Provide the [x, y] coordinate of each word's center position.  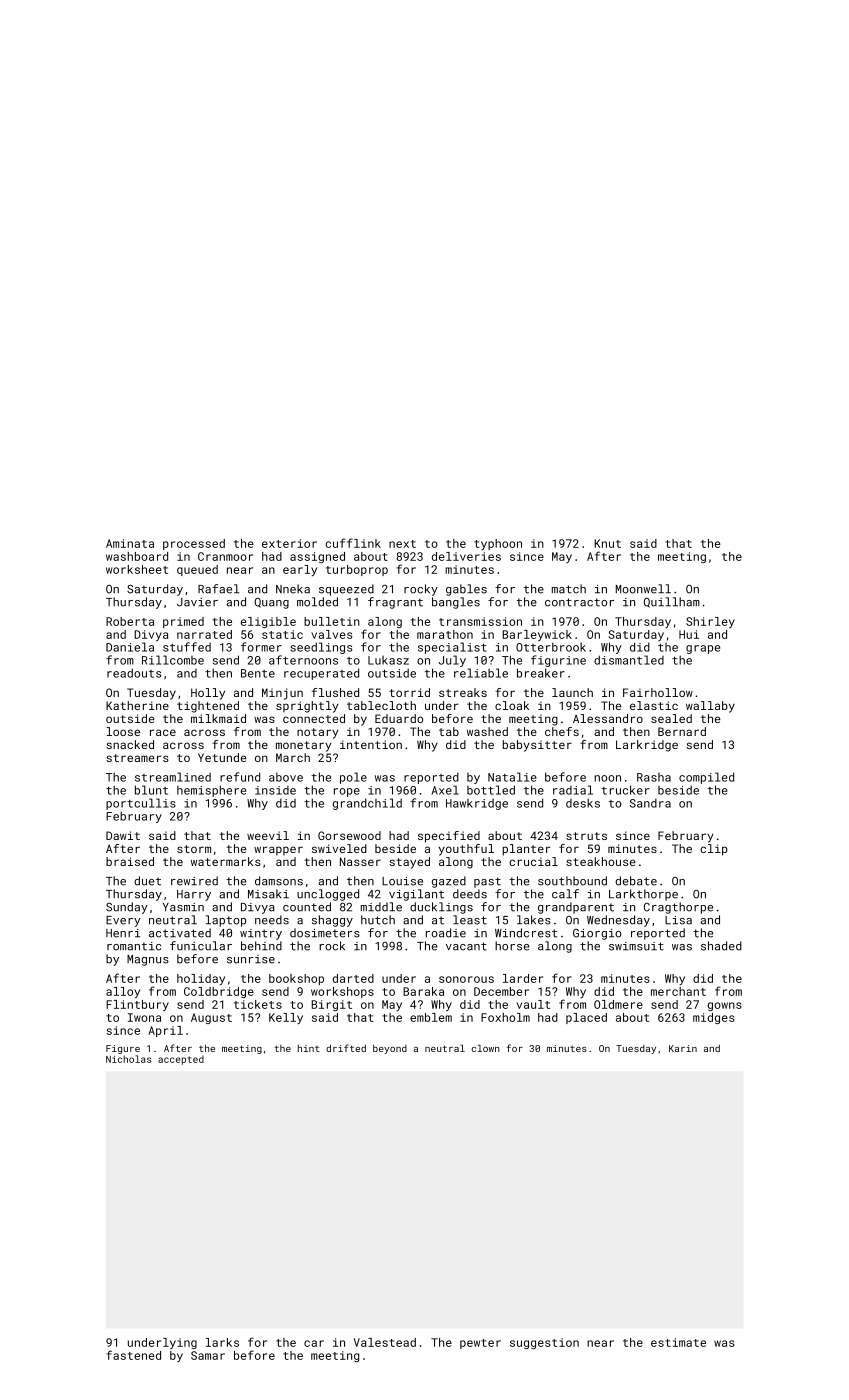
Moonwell [643, 589]
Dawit [123, 835]
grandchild [367, 804]
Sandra [650, 803]
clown [486, 1048]
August [211, 1018]
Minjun [282, 694]
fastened [133, 1355]
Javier [197, 602]
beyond [390, 1049]
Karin [683, 1048]
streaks [463, 692]
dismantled [629, 660]
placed [586, 1018]
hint [309, 1048]
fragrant [395, 603]
